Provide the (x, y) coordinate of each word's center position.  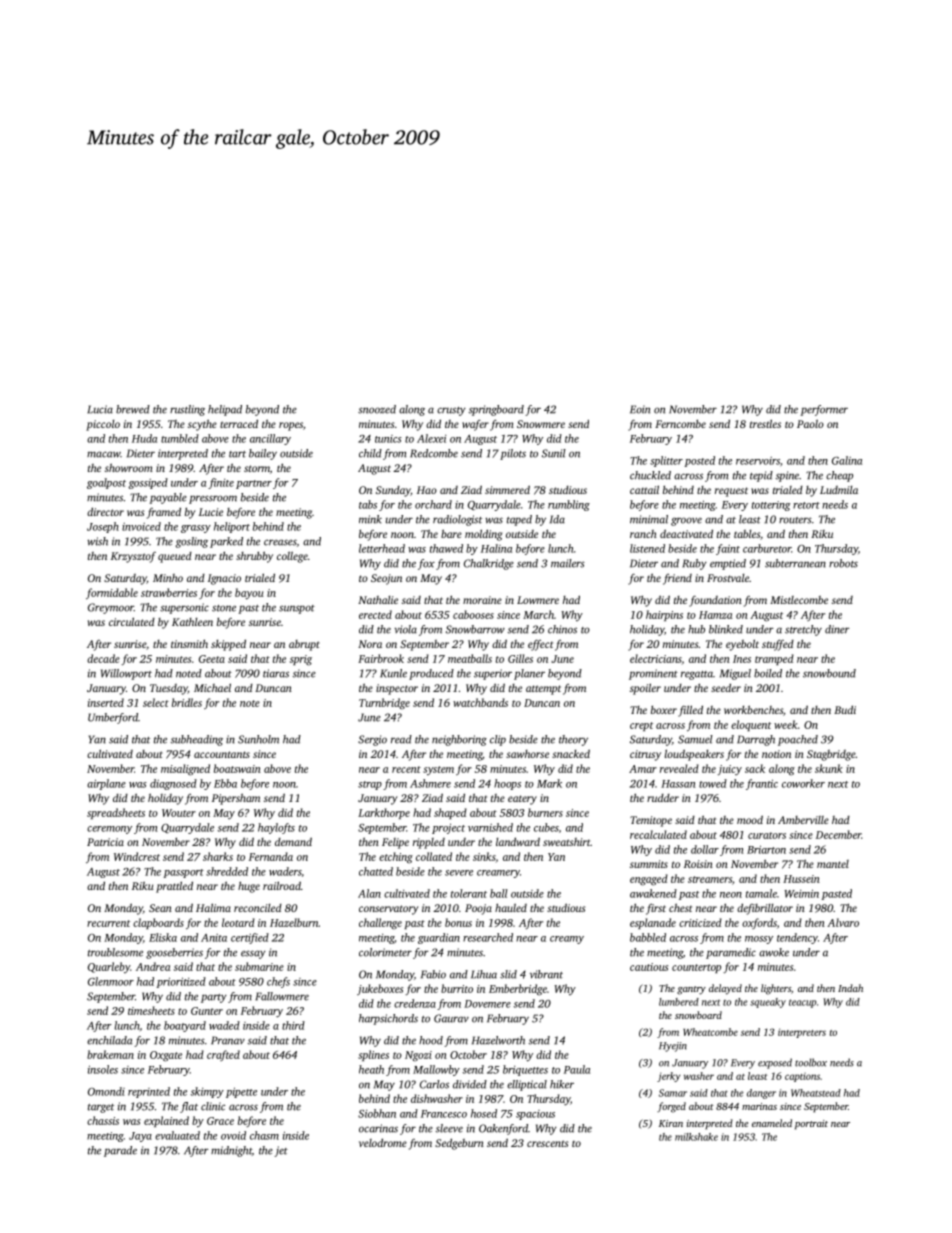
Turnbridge (384, 704)
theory (573, 740)
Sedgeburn (459, 1144)
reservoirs (758, 461)
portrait (811, 1125)
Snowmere (541, 424)
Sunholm (258, 739)
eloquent (751, 725)
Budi (845, 709)
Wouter (179, 813)
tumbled (180, 438)
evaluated (177, 1135)
